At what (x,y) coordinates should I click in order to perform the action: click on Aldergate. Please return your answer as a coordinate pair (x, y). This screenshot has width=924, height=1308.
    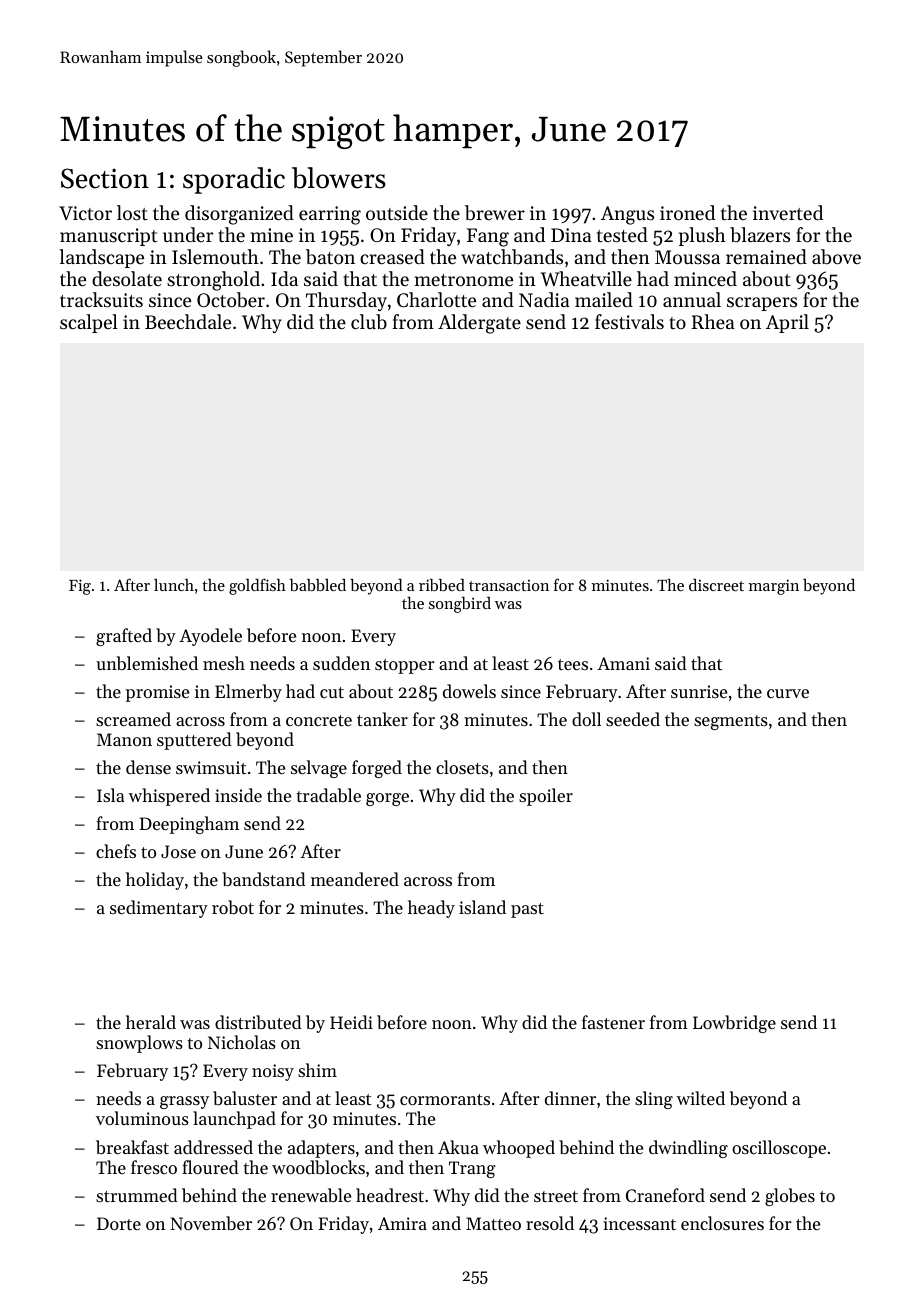
    Looking at the image, I should click on (479, 324).
